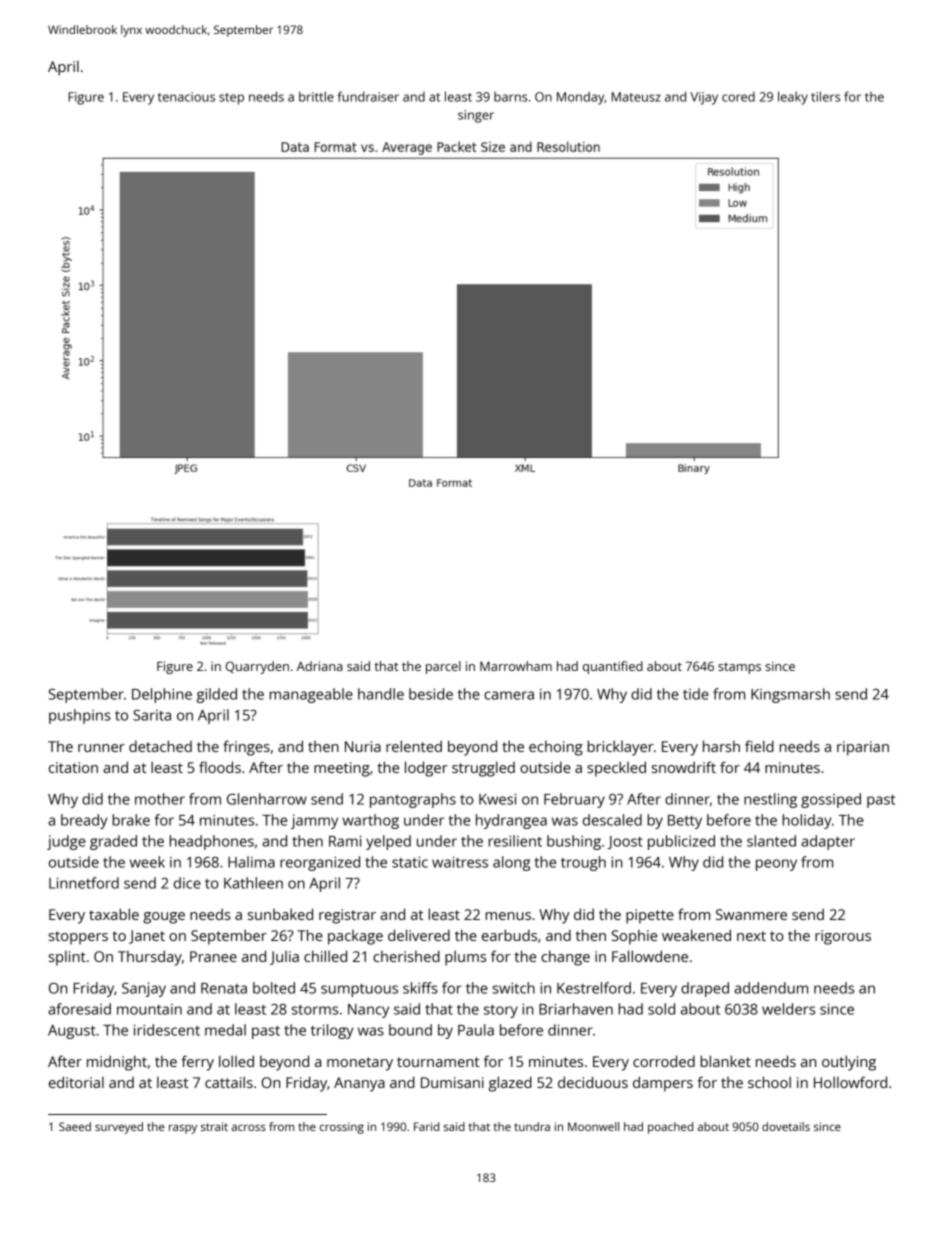 The width and height of the page is (952, 1233). Describe the element at coordinates (248, 1127) in the page. I see `across` at that location.
